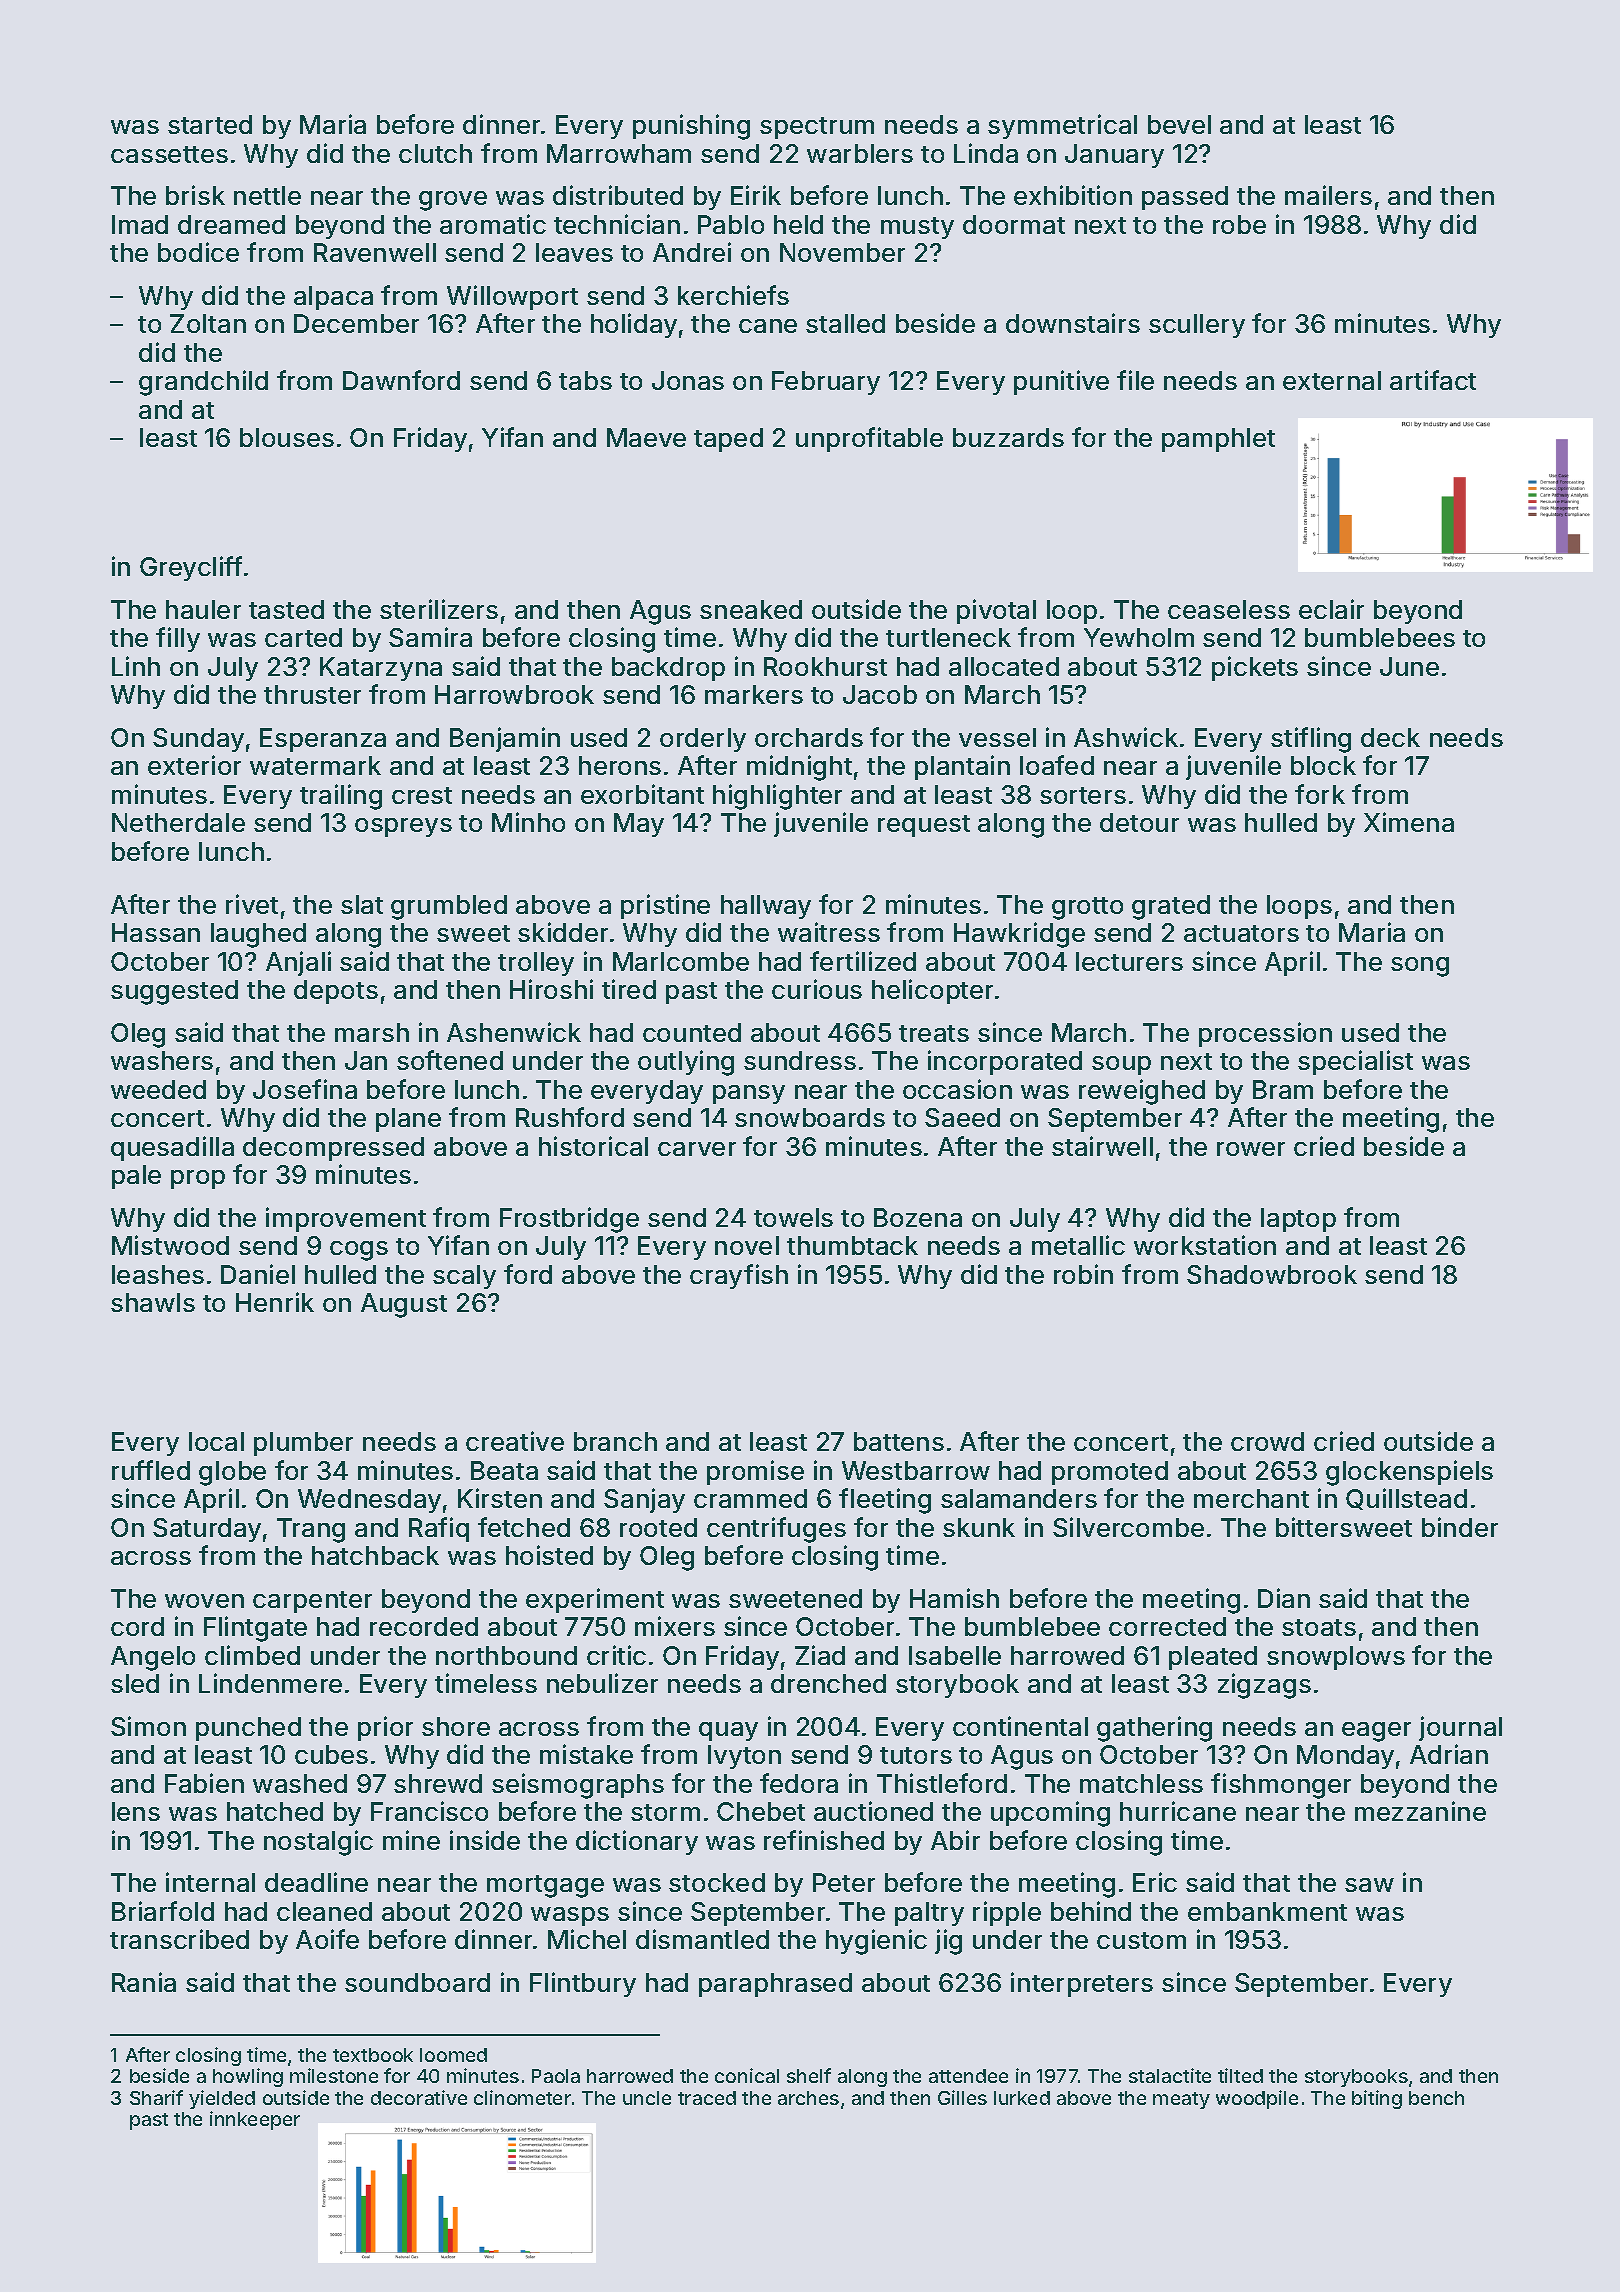 This page has width=1620, height=2292. Describe the element at coordinates (697, 1149) in the page. I see `carver` at that location.
